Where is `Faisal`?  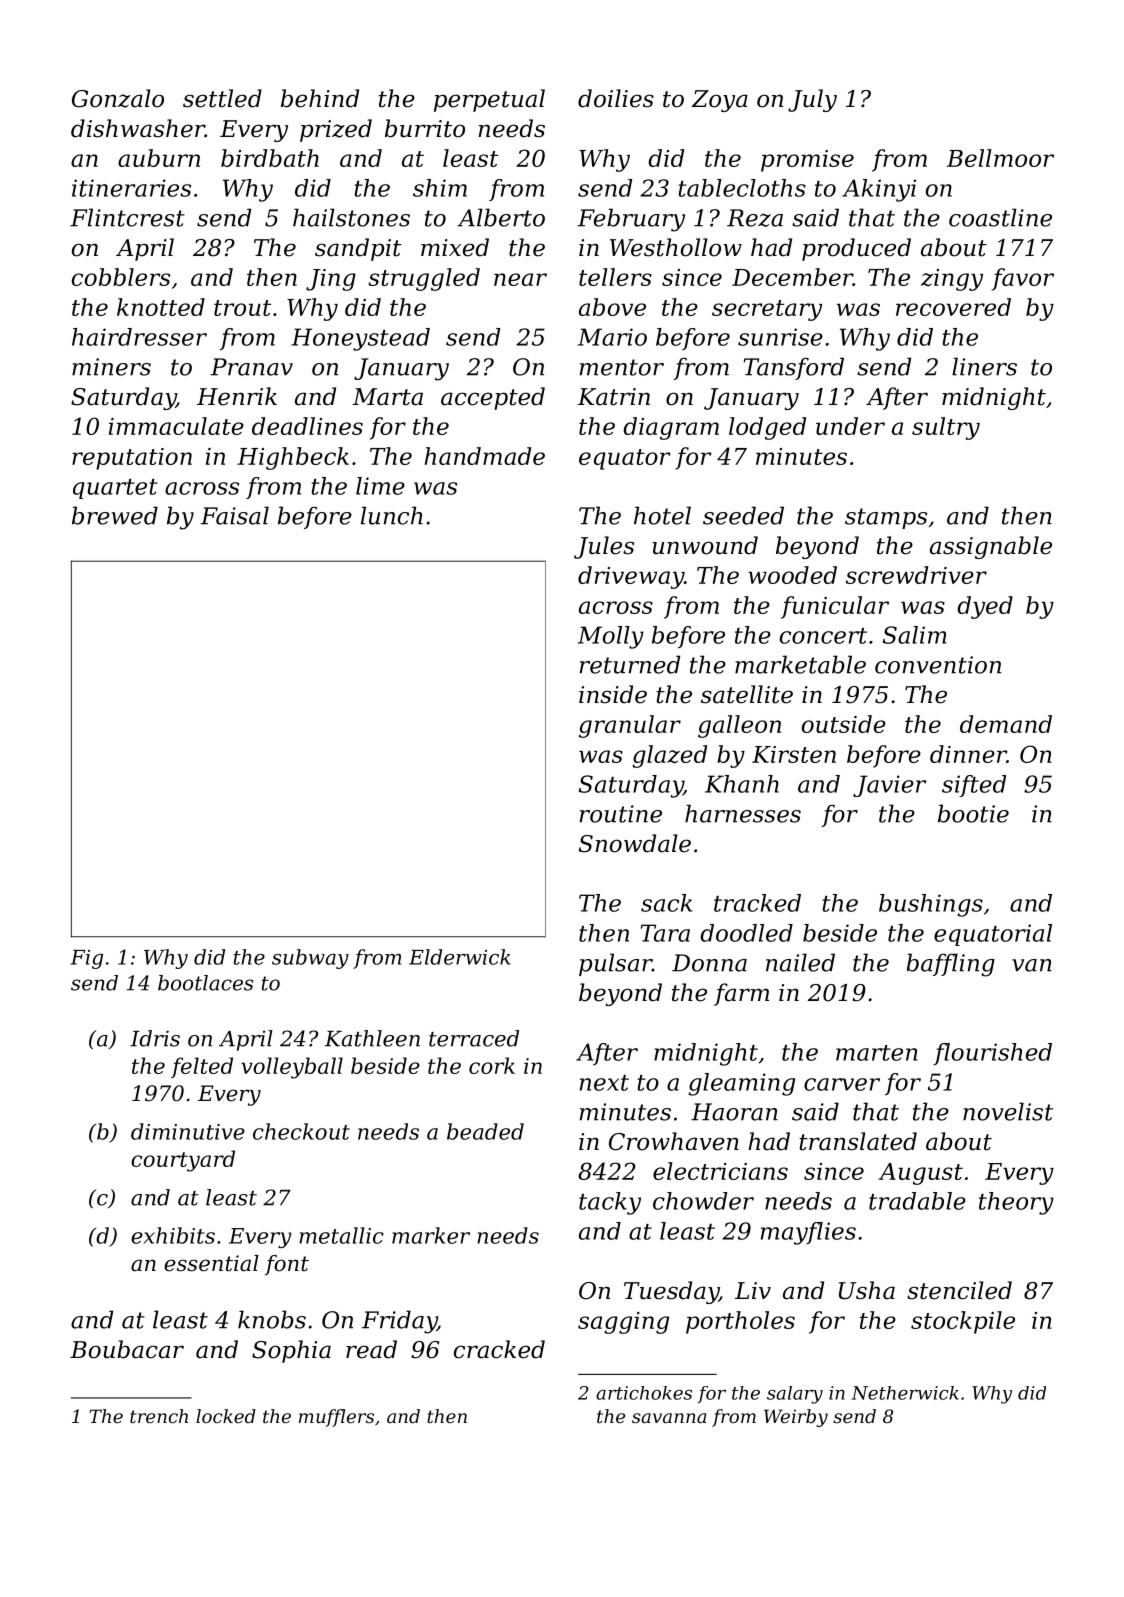
Faisal is located at coordinates (235, 515).
